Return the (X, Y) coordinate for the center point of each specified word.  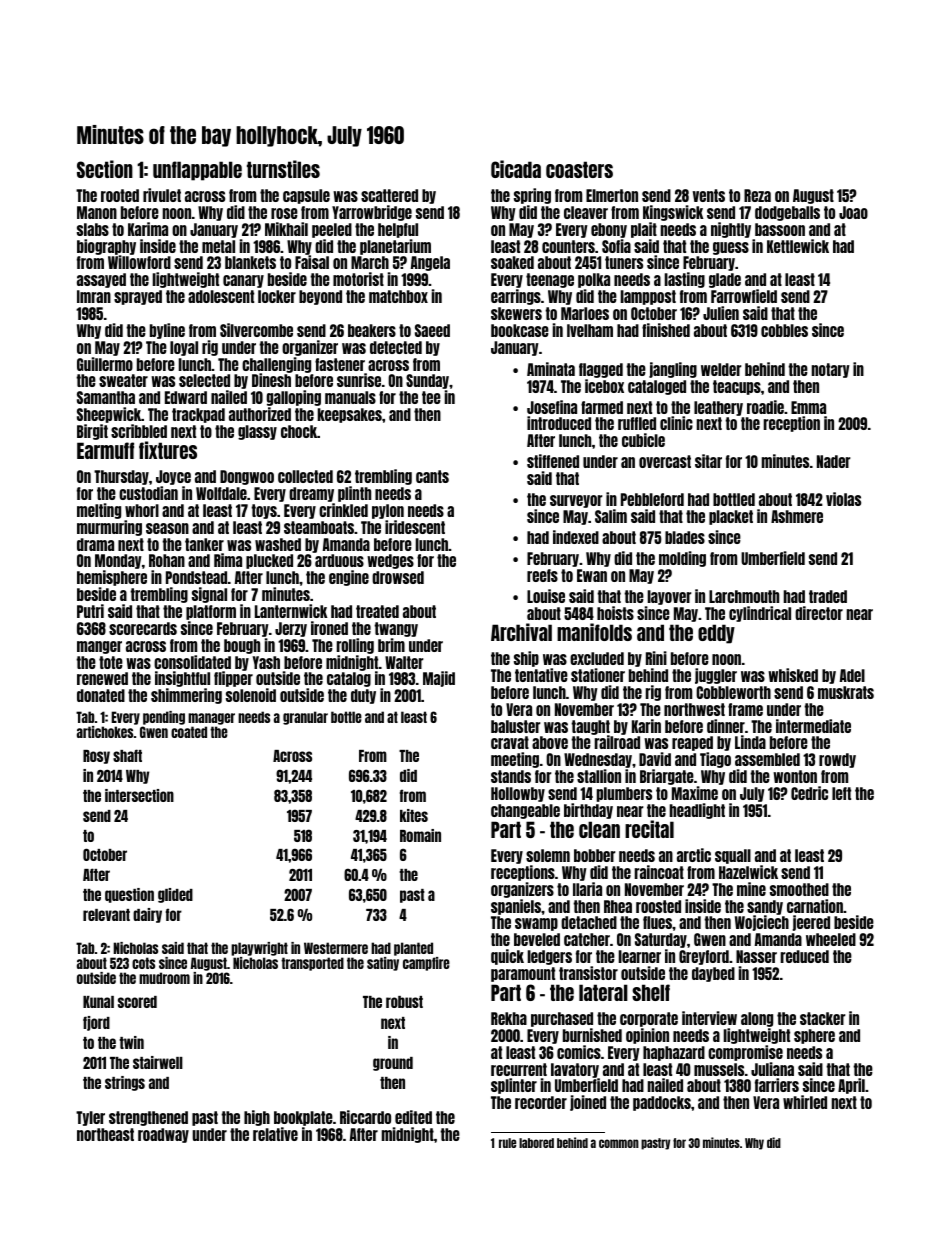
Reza (757, 195)
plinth (354, 494)
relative (275, 1134)
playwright (259, 949)
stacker (823, 1018)
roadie (765, 407)
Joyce (173, 477)
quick (507, 957)
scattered (389, 195)
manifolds (594, 632)
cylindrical (760, 614)
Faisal (312, 262)
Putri (90, 611)
